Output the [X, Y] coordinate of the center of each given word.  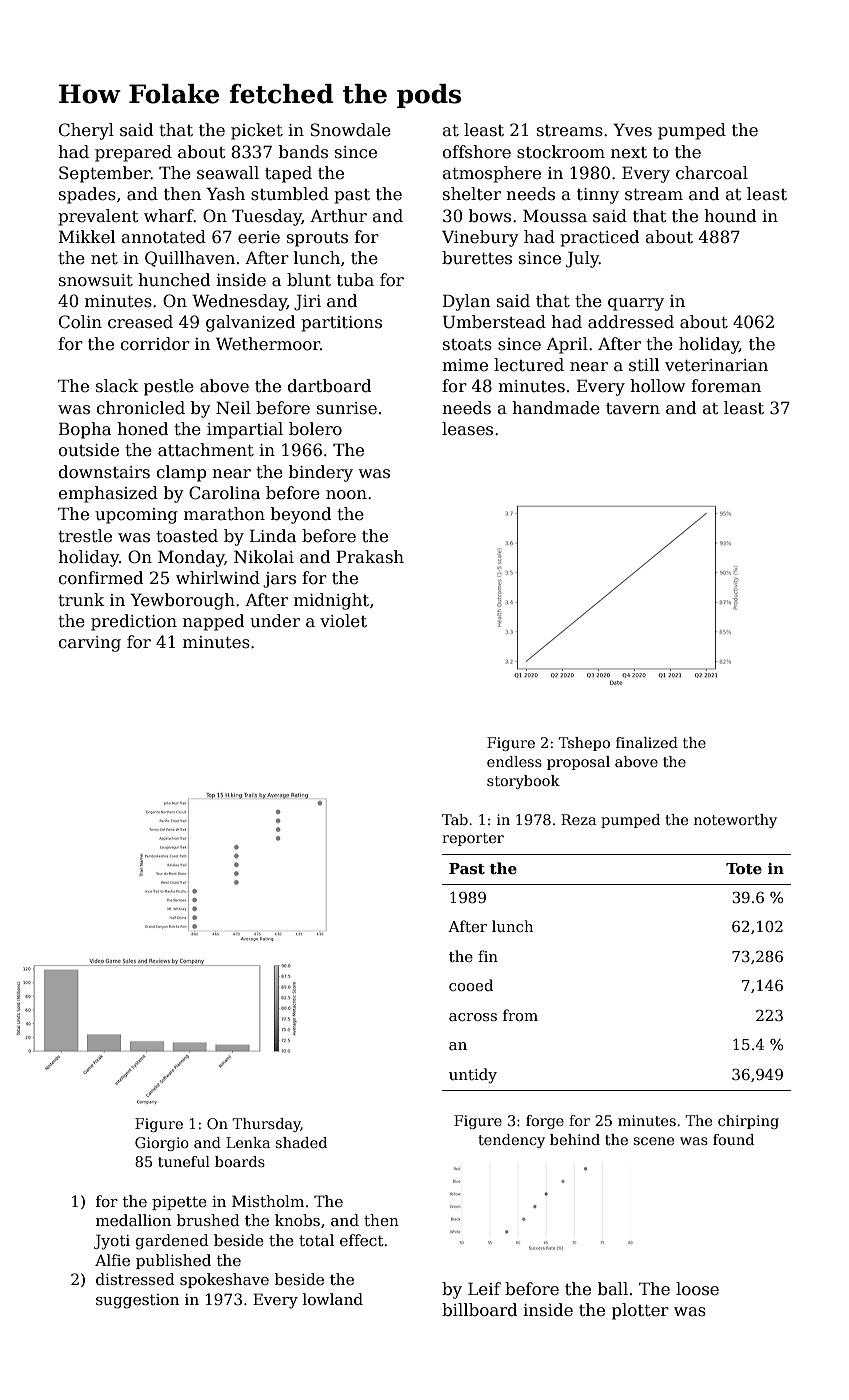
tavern [633, 409]
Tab [455, 819]
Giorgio [162, 1144]
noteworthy [735, 821]
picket [257, 131]
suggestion [137, 1301]
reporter [473, 839]
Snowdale [350, 130]
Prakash [370, 557]
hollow [657, 386]
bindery [321, 473]
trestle [85, 536]
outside [89, 450]
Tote [744, 868]
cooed [471, 985]
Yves [632, 130]
